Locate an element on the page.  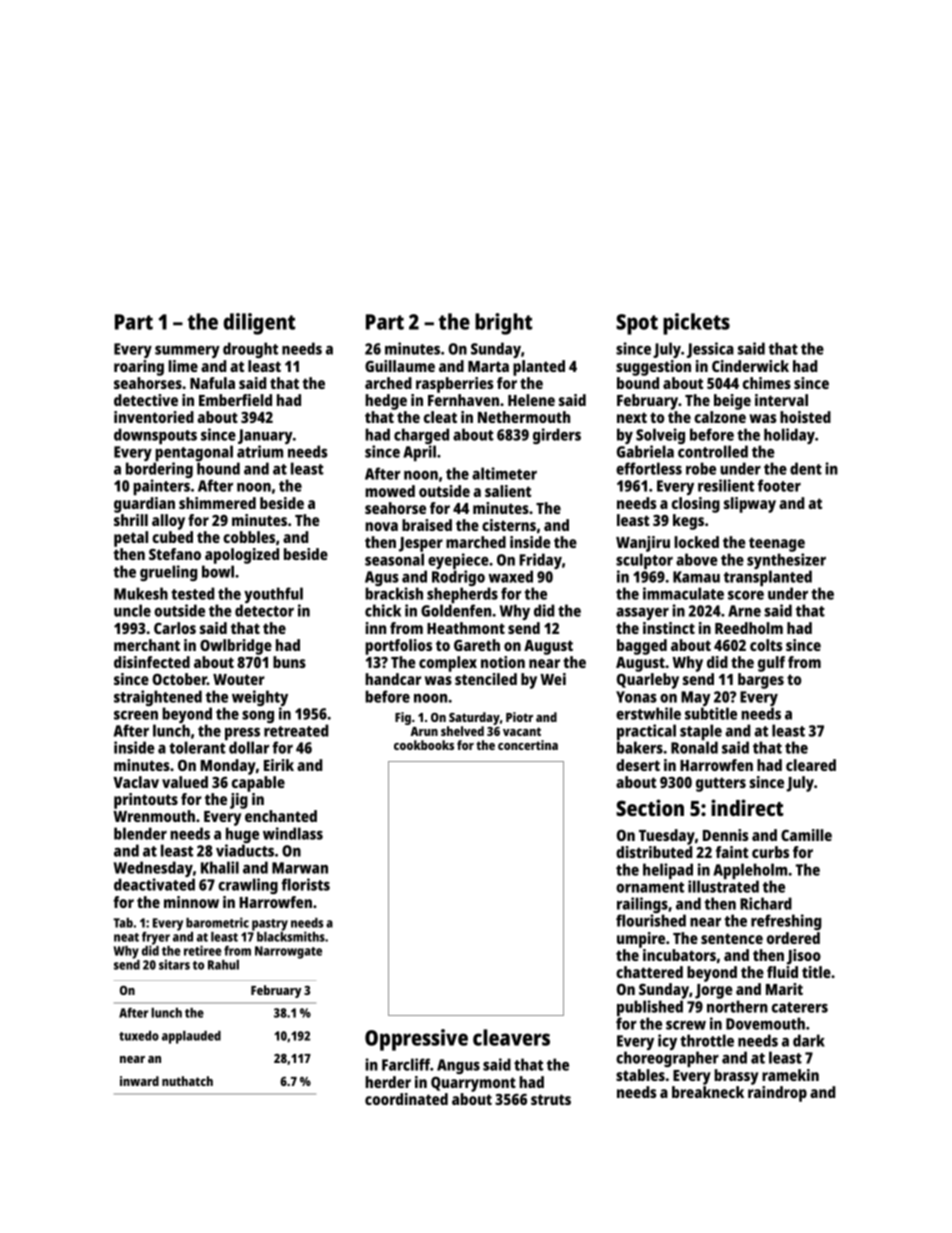
downspouts is located at coordinates (155, 436).
